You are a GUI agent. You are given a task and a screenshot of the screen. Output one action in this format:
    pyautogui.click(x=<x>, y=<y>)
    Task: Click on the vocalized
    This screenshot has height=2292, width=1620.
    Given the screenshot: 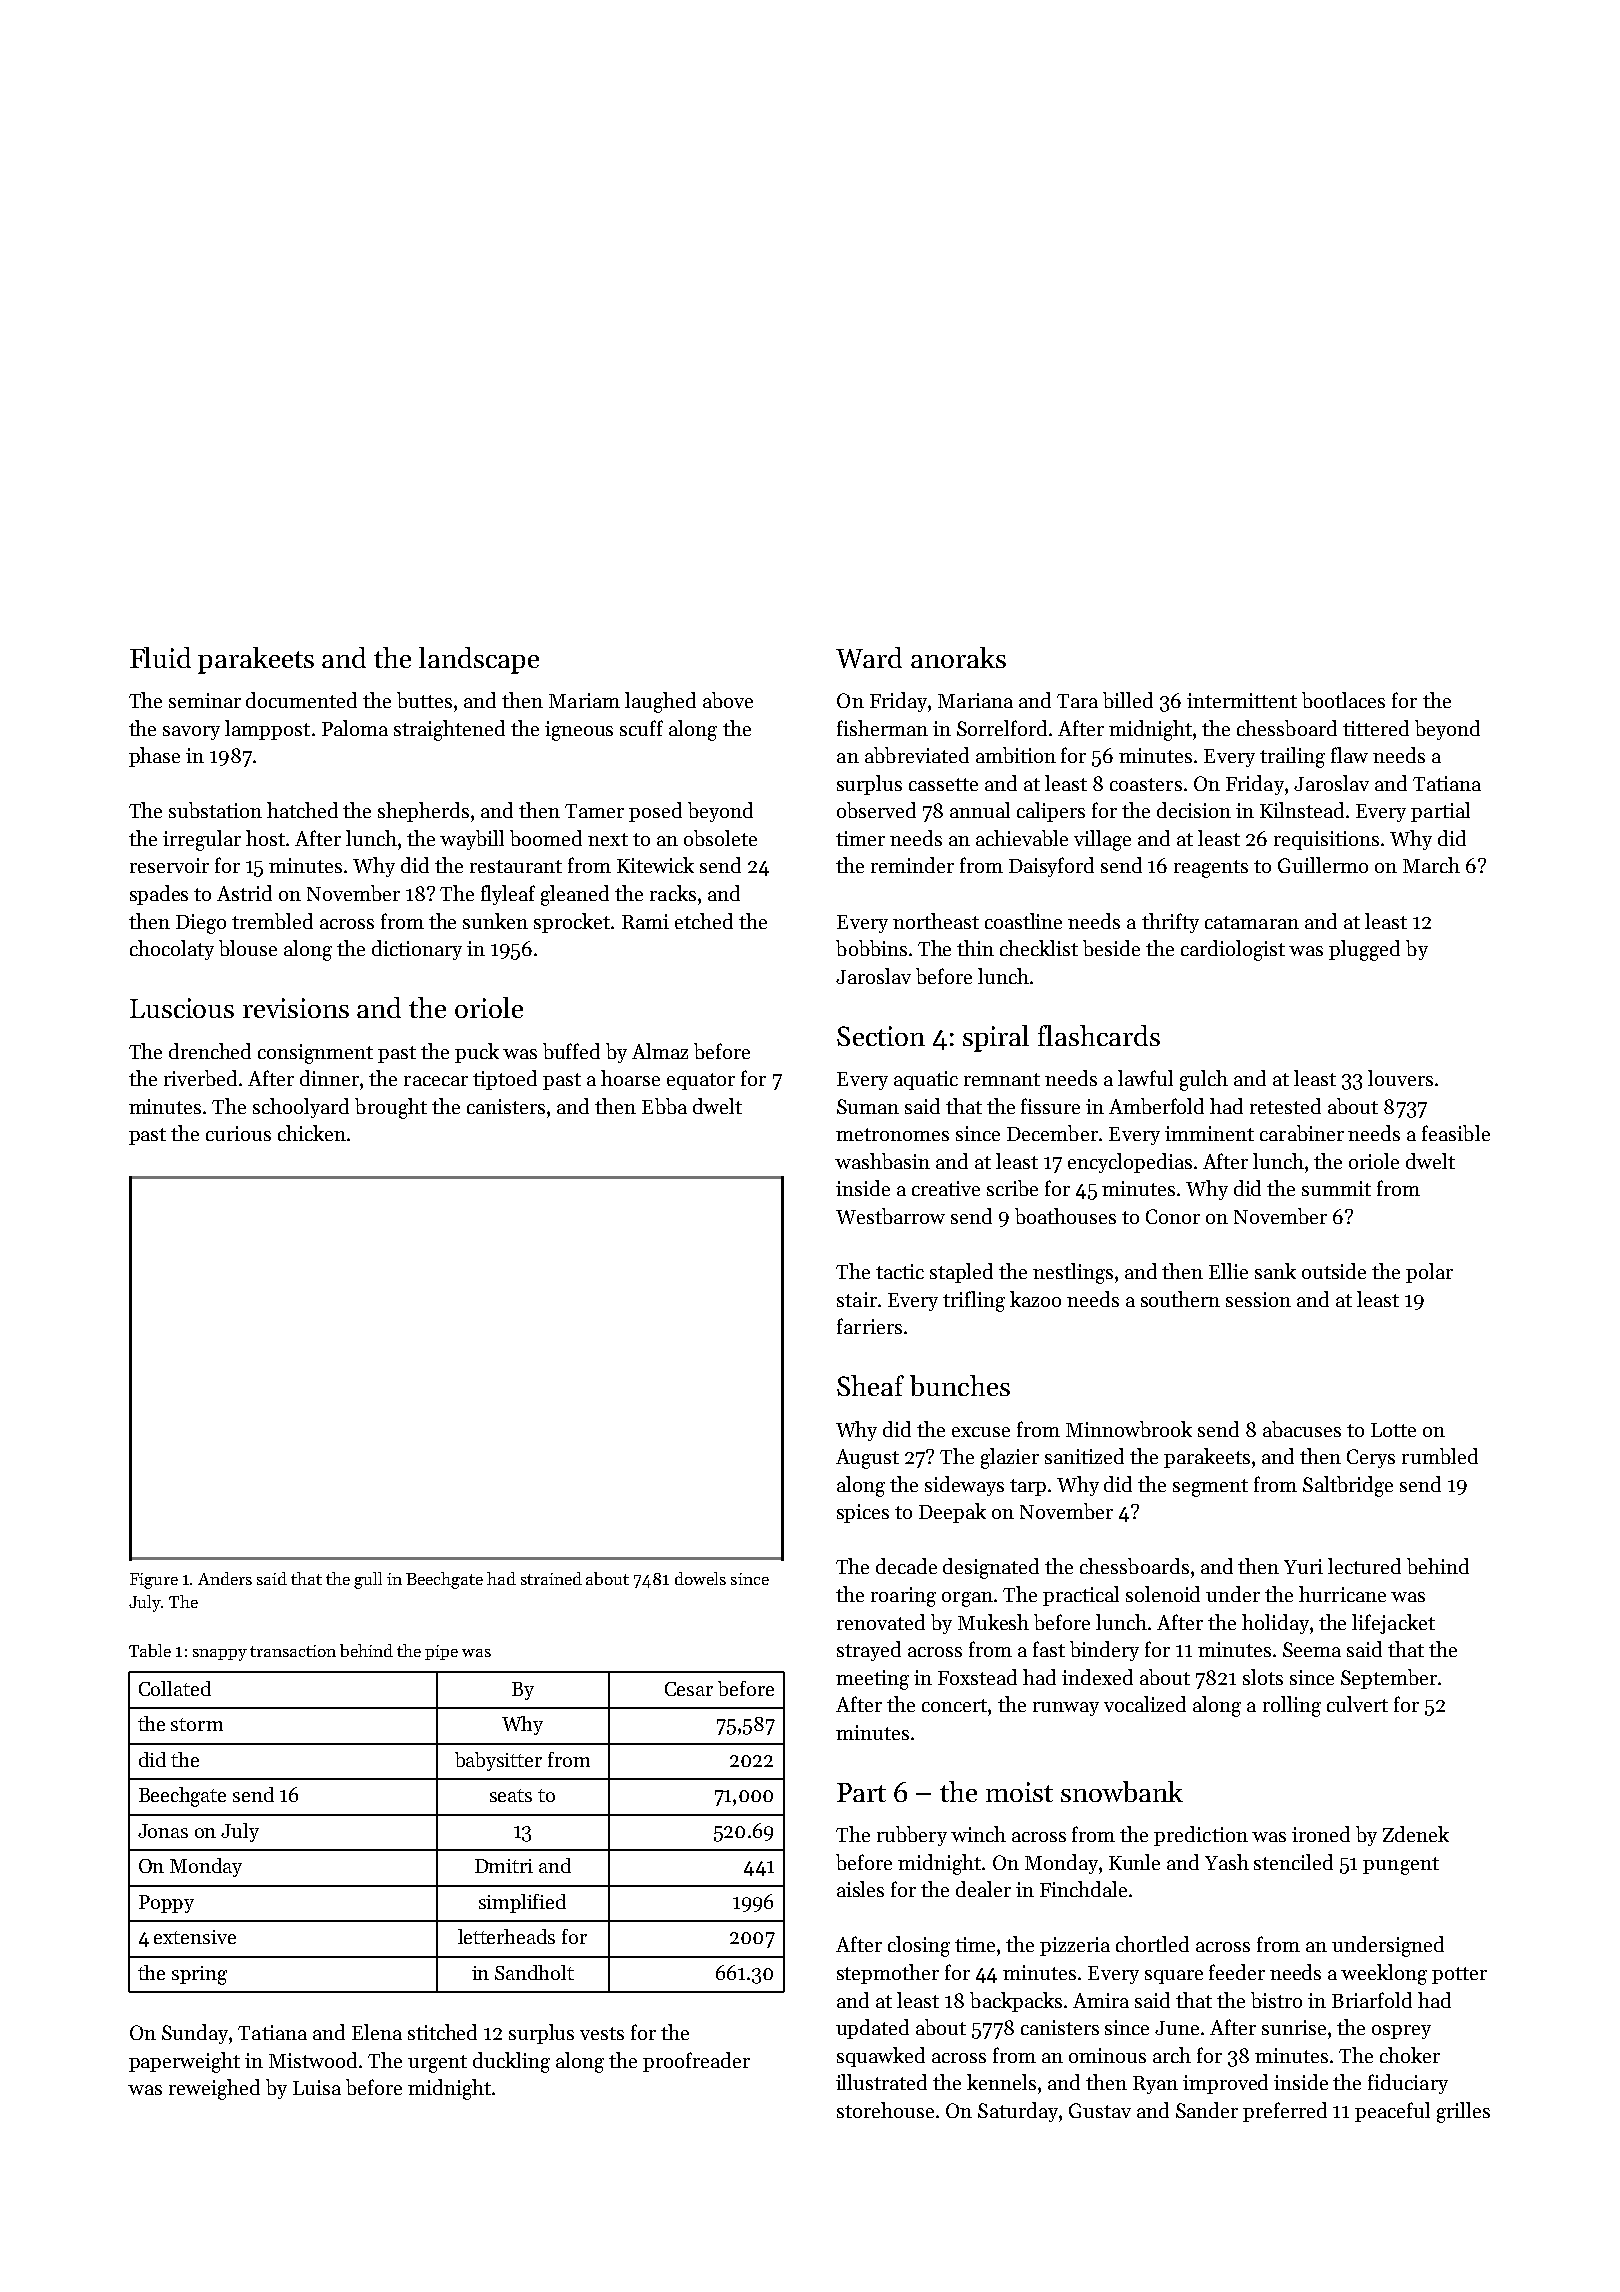 What is the action you would take?
    pyautogui.click(x=1145, y=1704)
